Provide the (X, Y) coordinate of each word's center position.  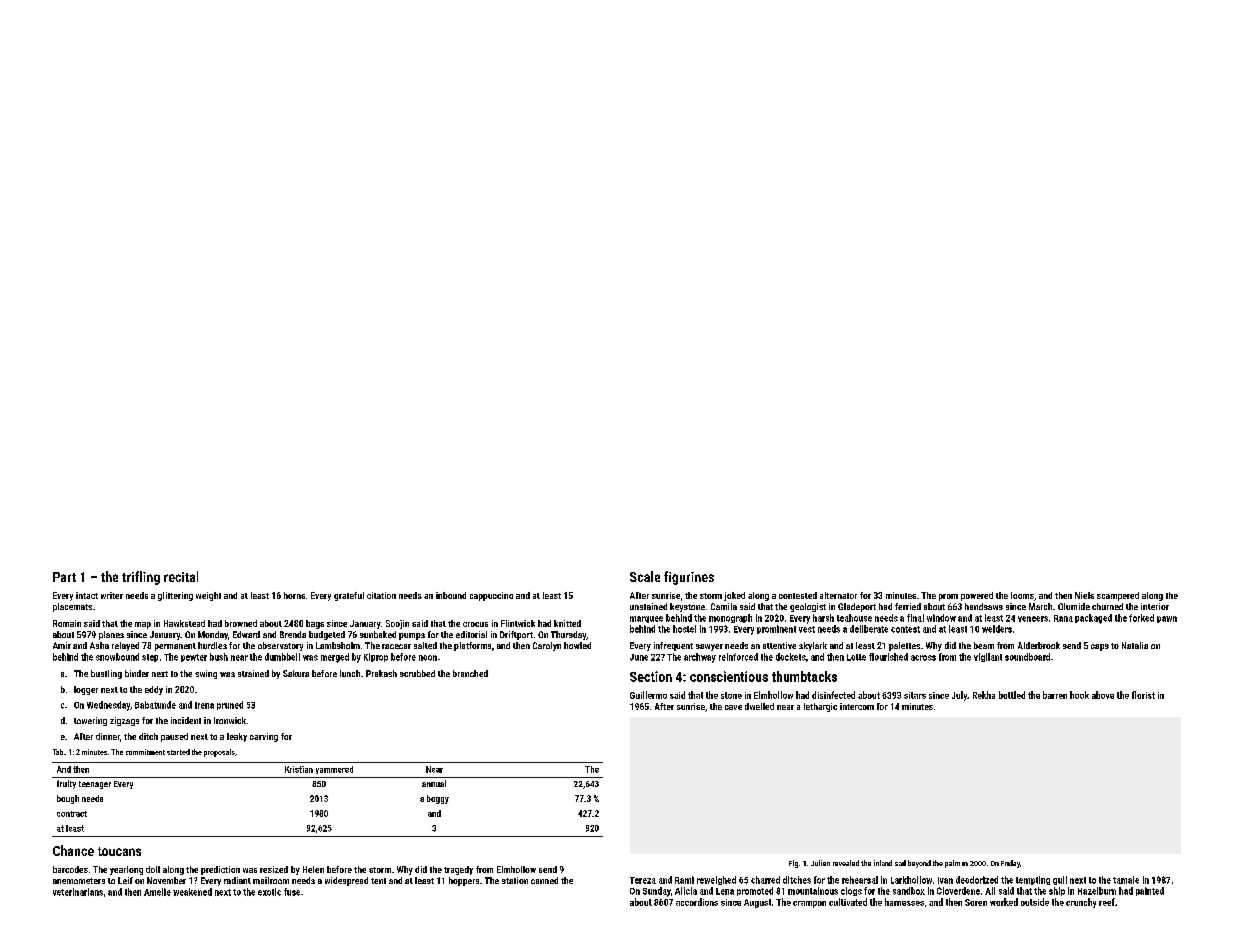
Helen (313, 869)
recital (181, 576)
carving (264, 737)
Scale (645, 576)
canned (544, 880)
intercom (857, 706)
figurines (689, 578)
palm (952, 864)
